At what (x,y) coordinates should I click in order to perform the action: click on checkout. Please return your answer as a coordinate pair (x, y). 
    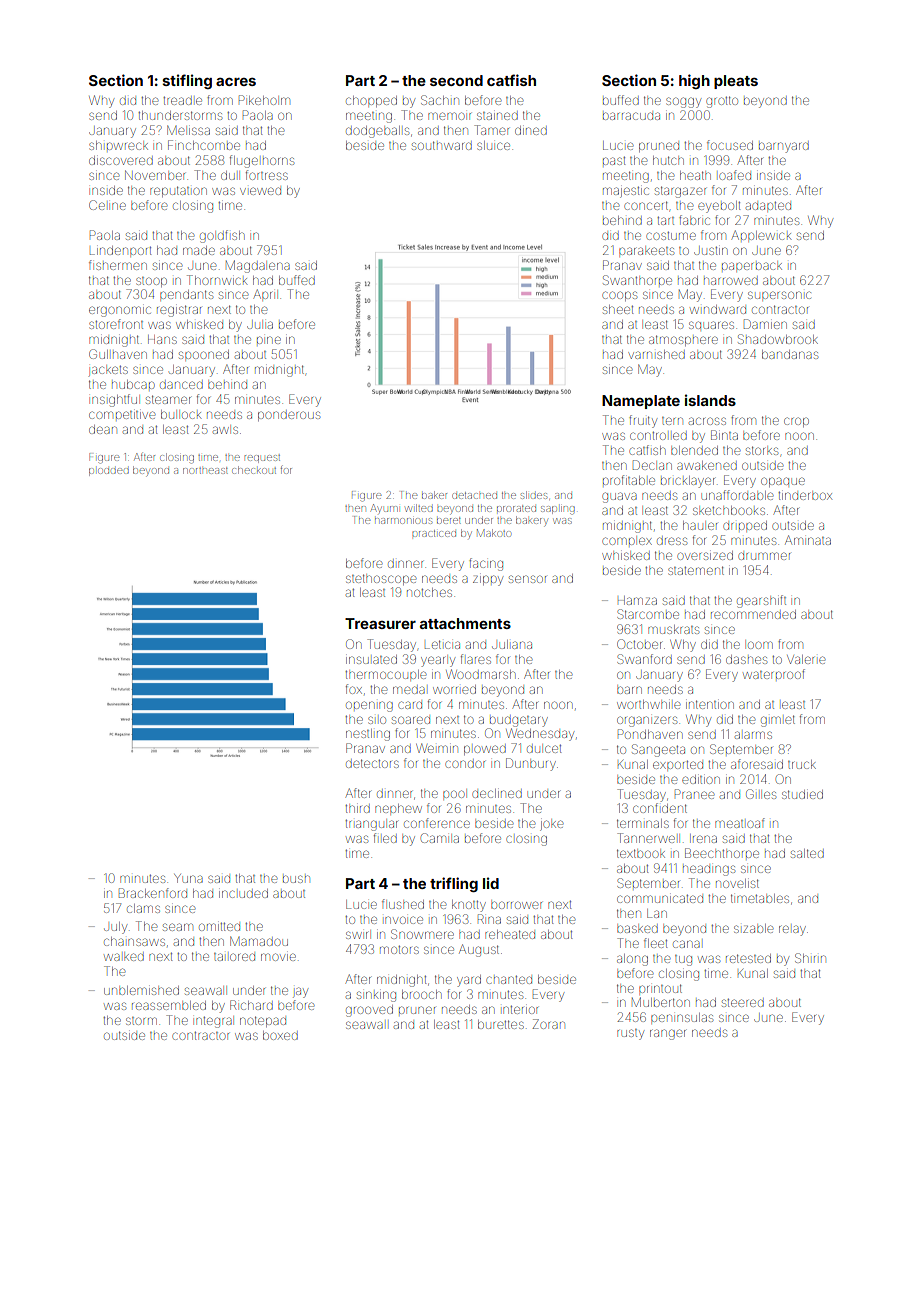
    Looking at the image, I should click on (254, 470).
